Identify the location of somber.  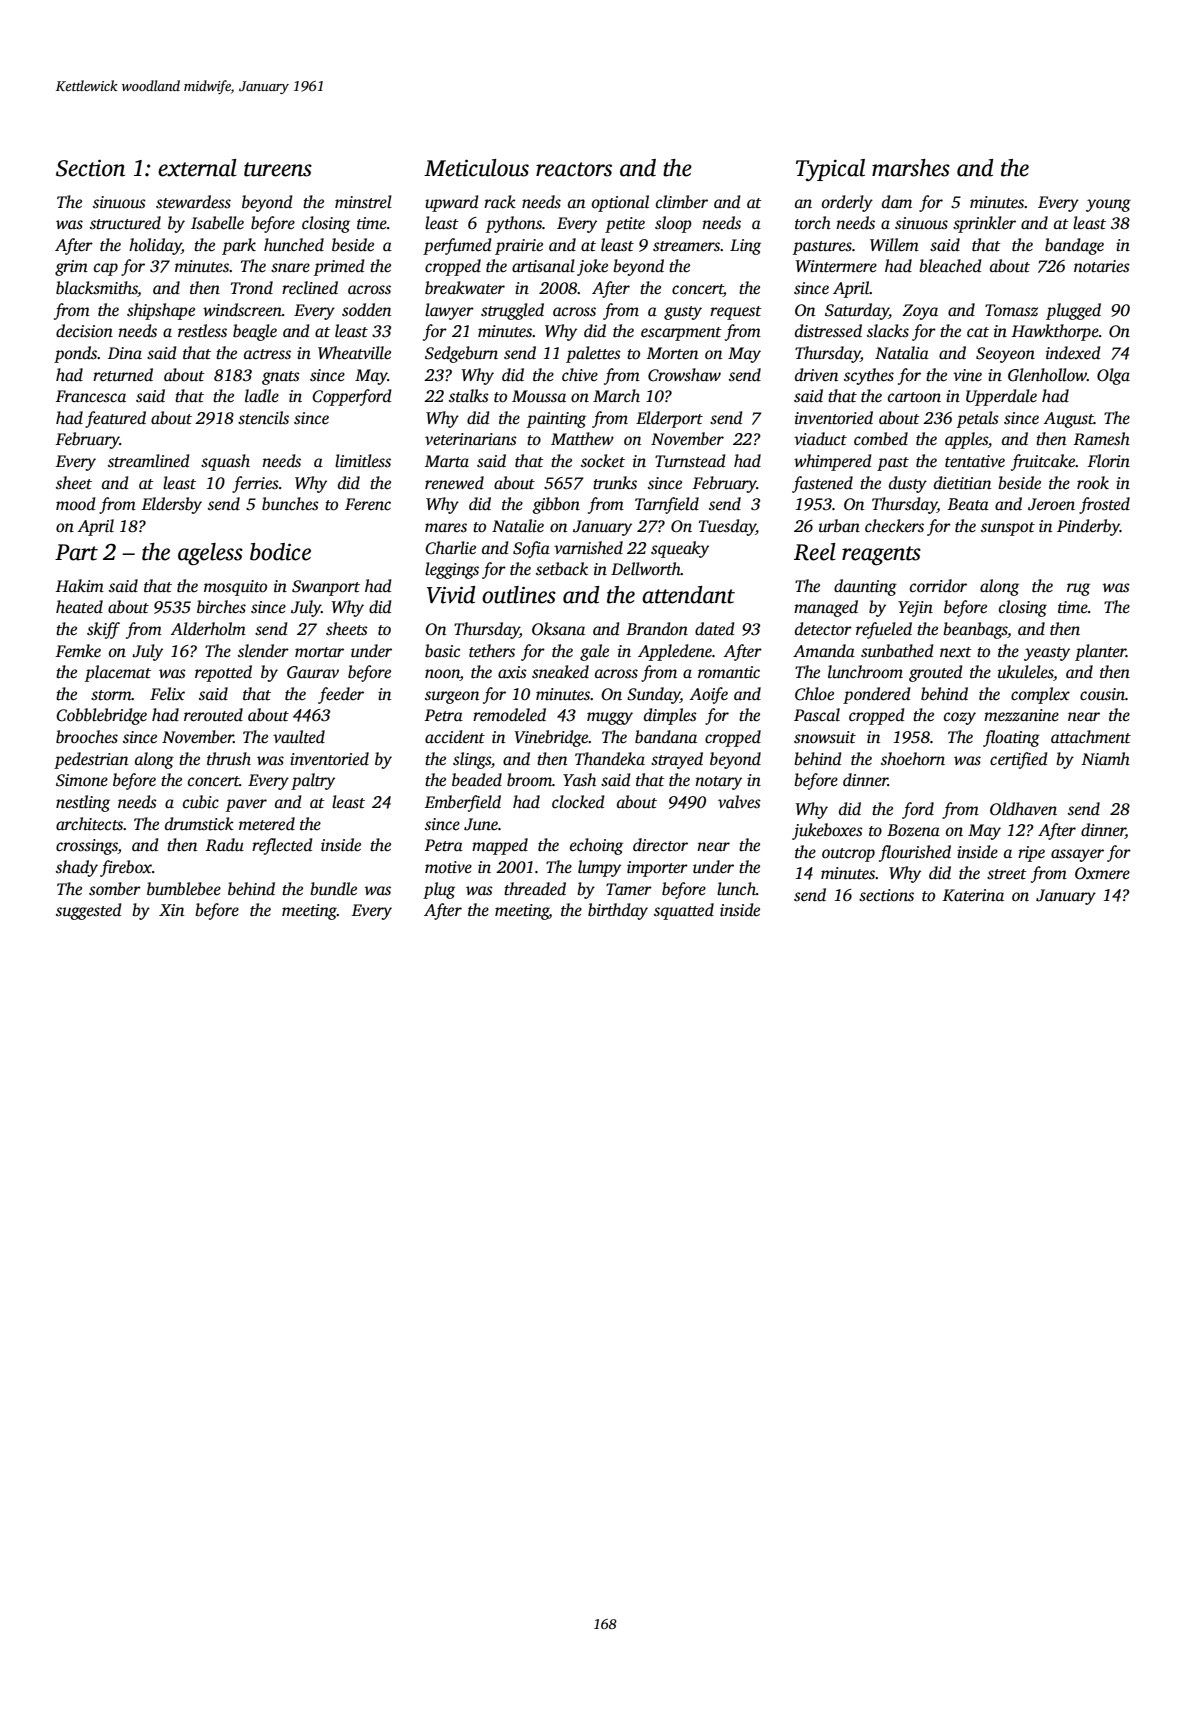
(115, 889).
